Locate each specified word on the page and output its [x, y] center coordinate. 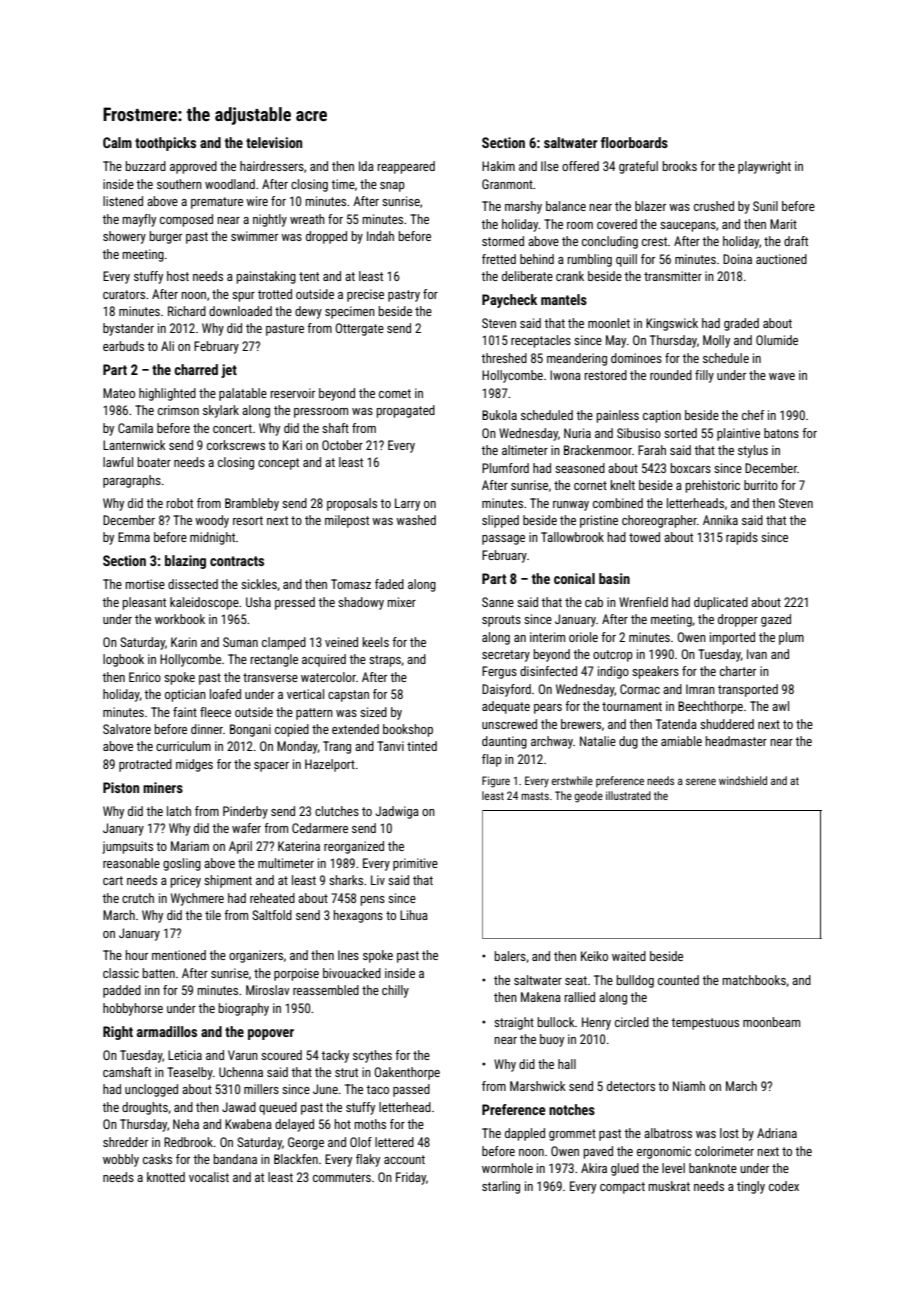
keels [376, 642]
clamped [284, 643]
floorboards [634, 142]
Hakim [498, 166]
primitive [415, 864]
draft [796, 241]
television [274, 142]
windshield [743, 780]
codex [784, 1186]
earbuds [123, 346]
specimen [350, 312]
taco [377, 1089]
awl [780, 706]
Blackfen [296, 1159]
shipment [228, 881]
